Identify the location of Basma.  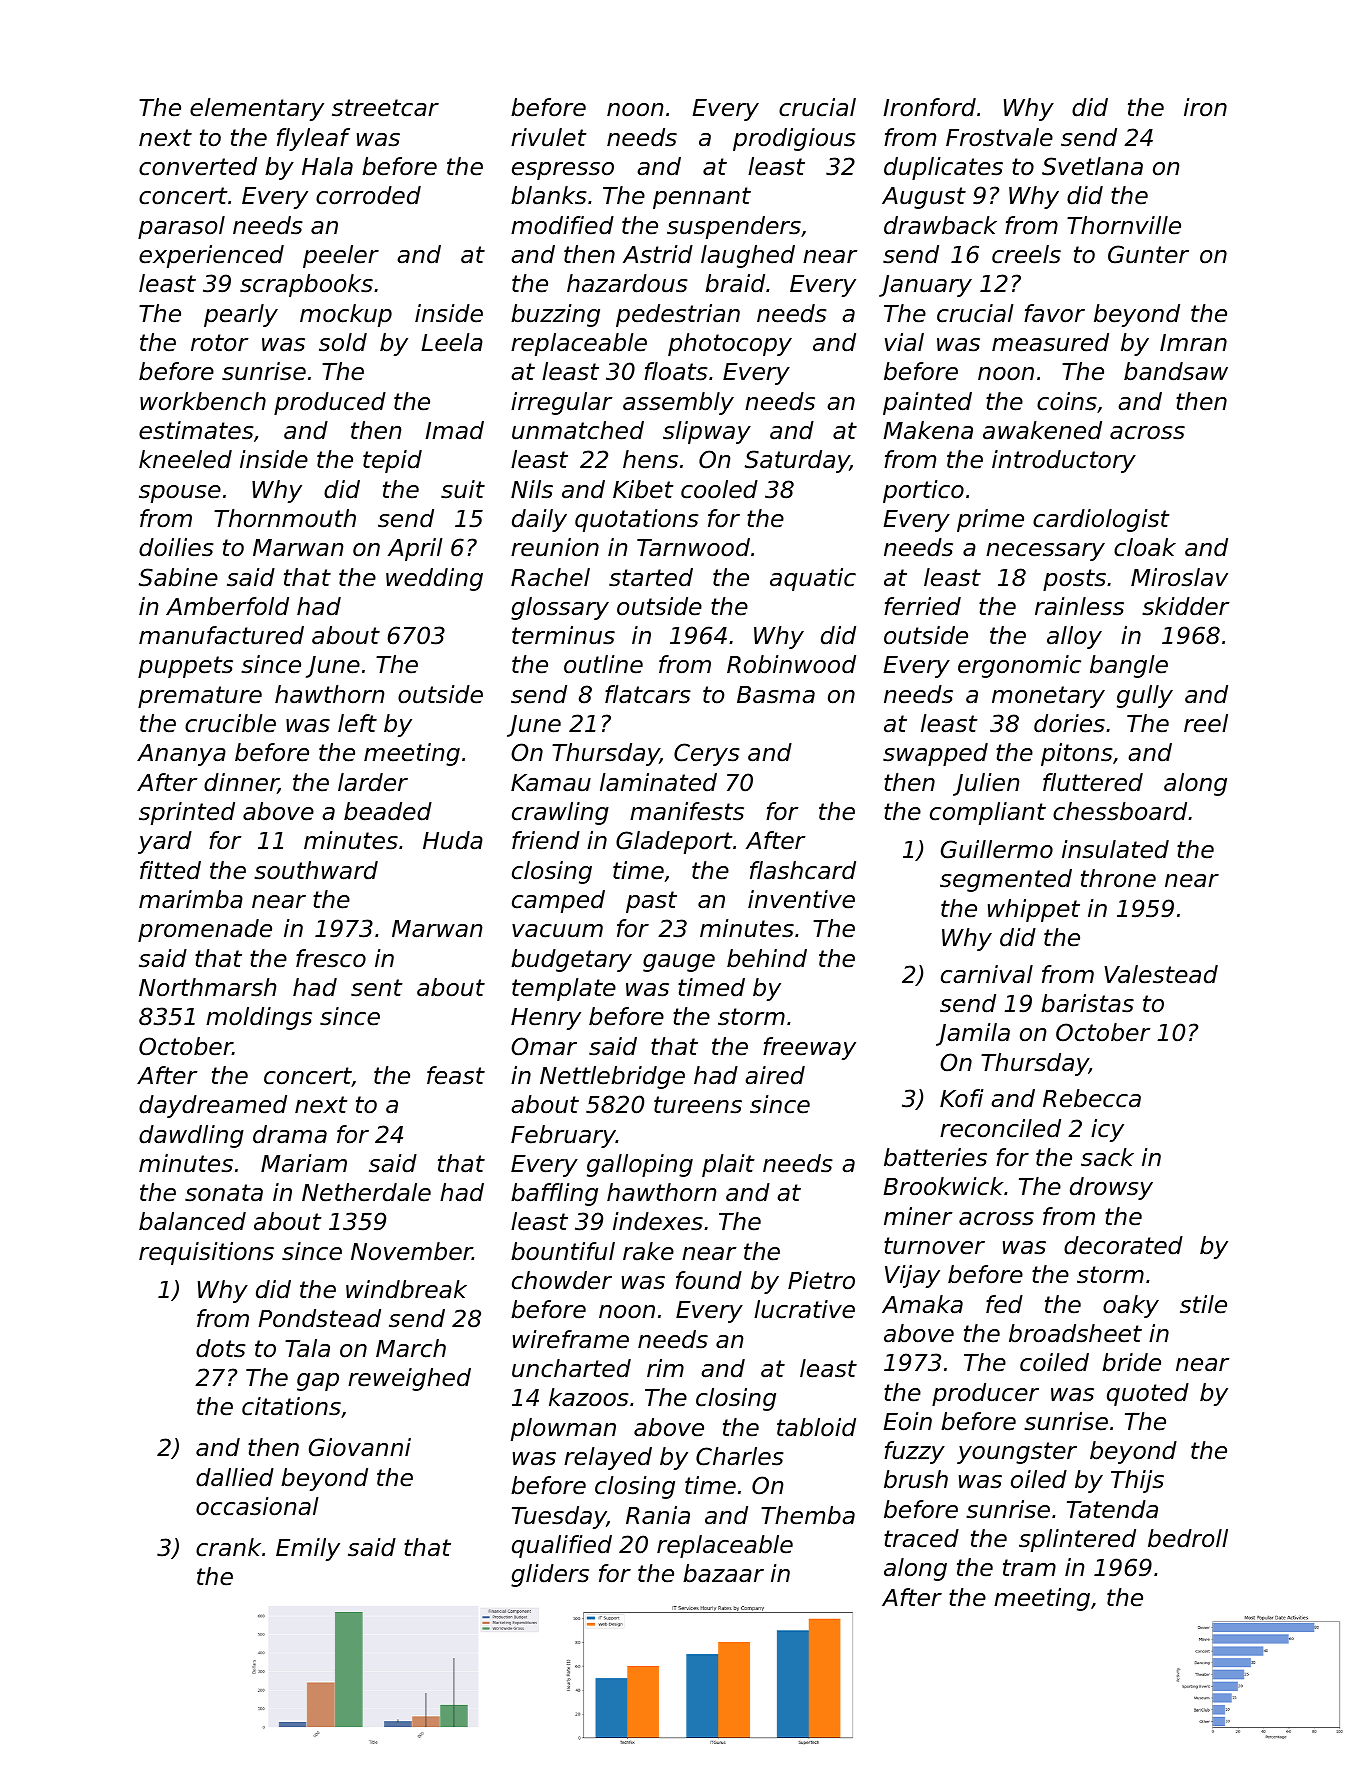
(776, 695).
